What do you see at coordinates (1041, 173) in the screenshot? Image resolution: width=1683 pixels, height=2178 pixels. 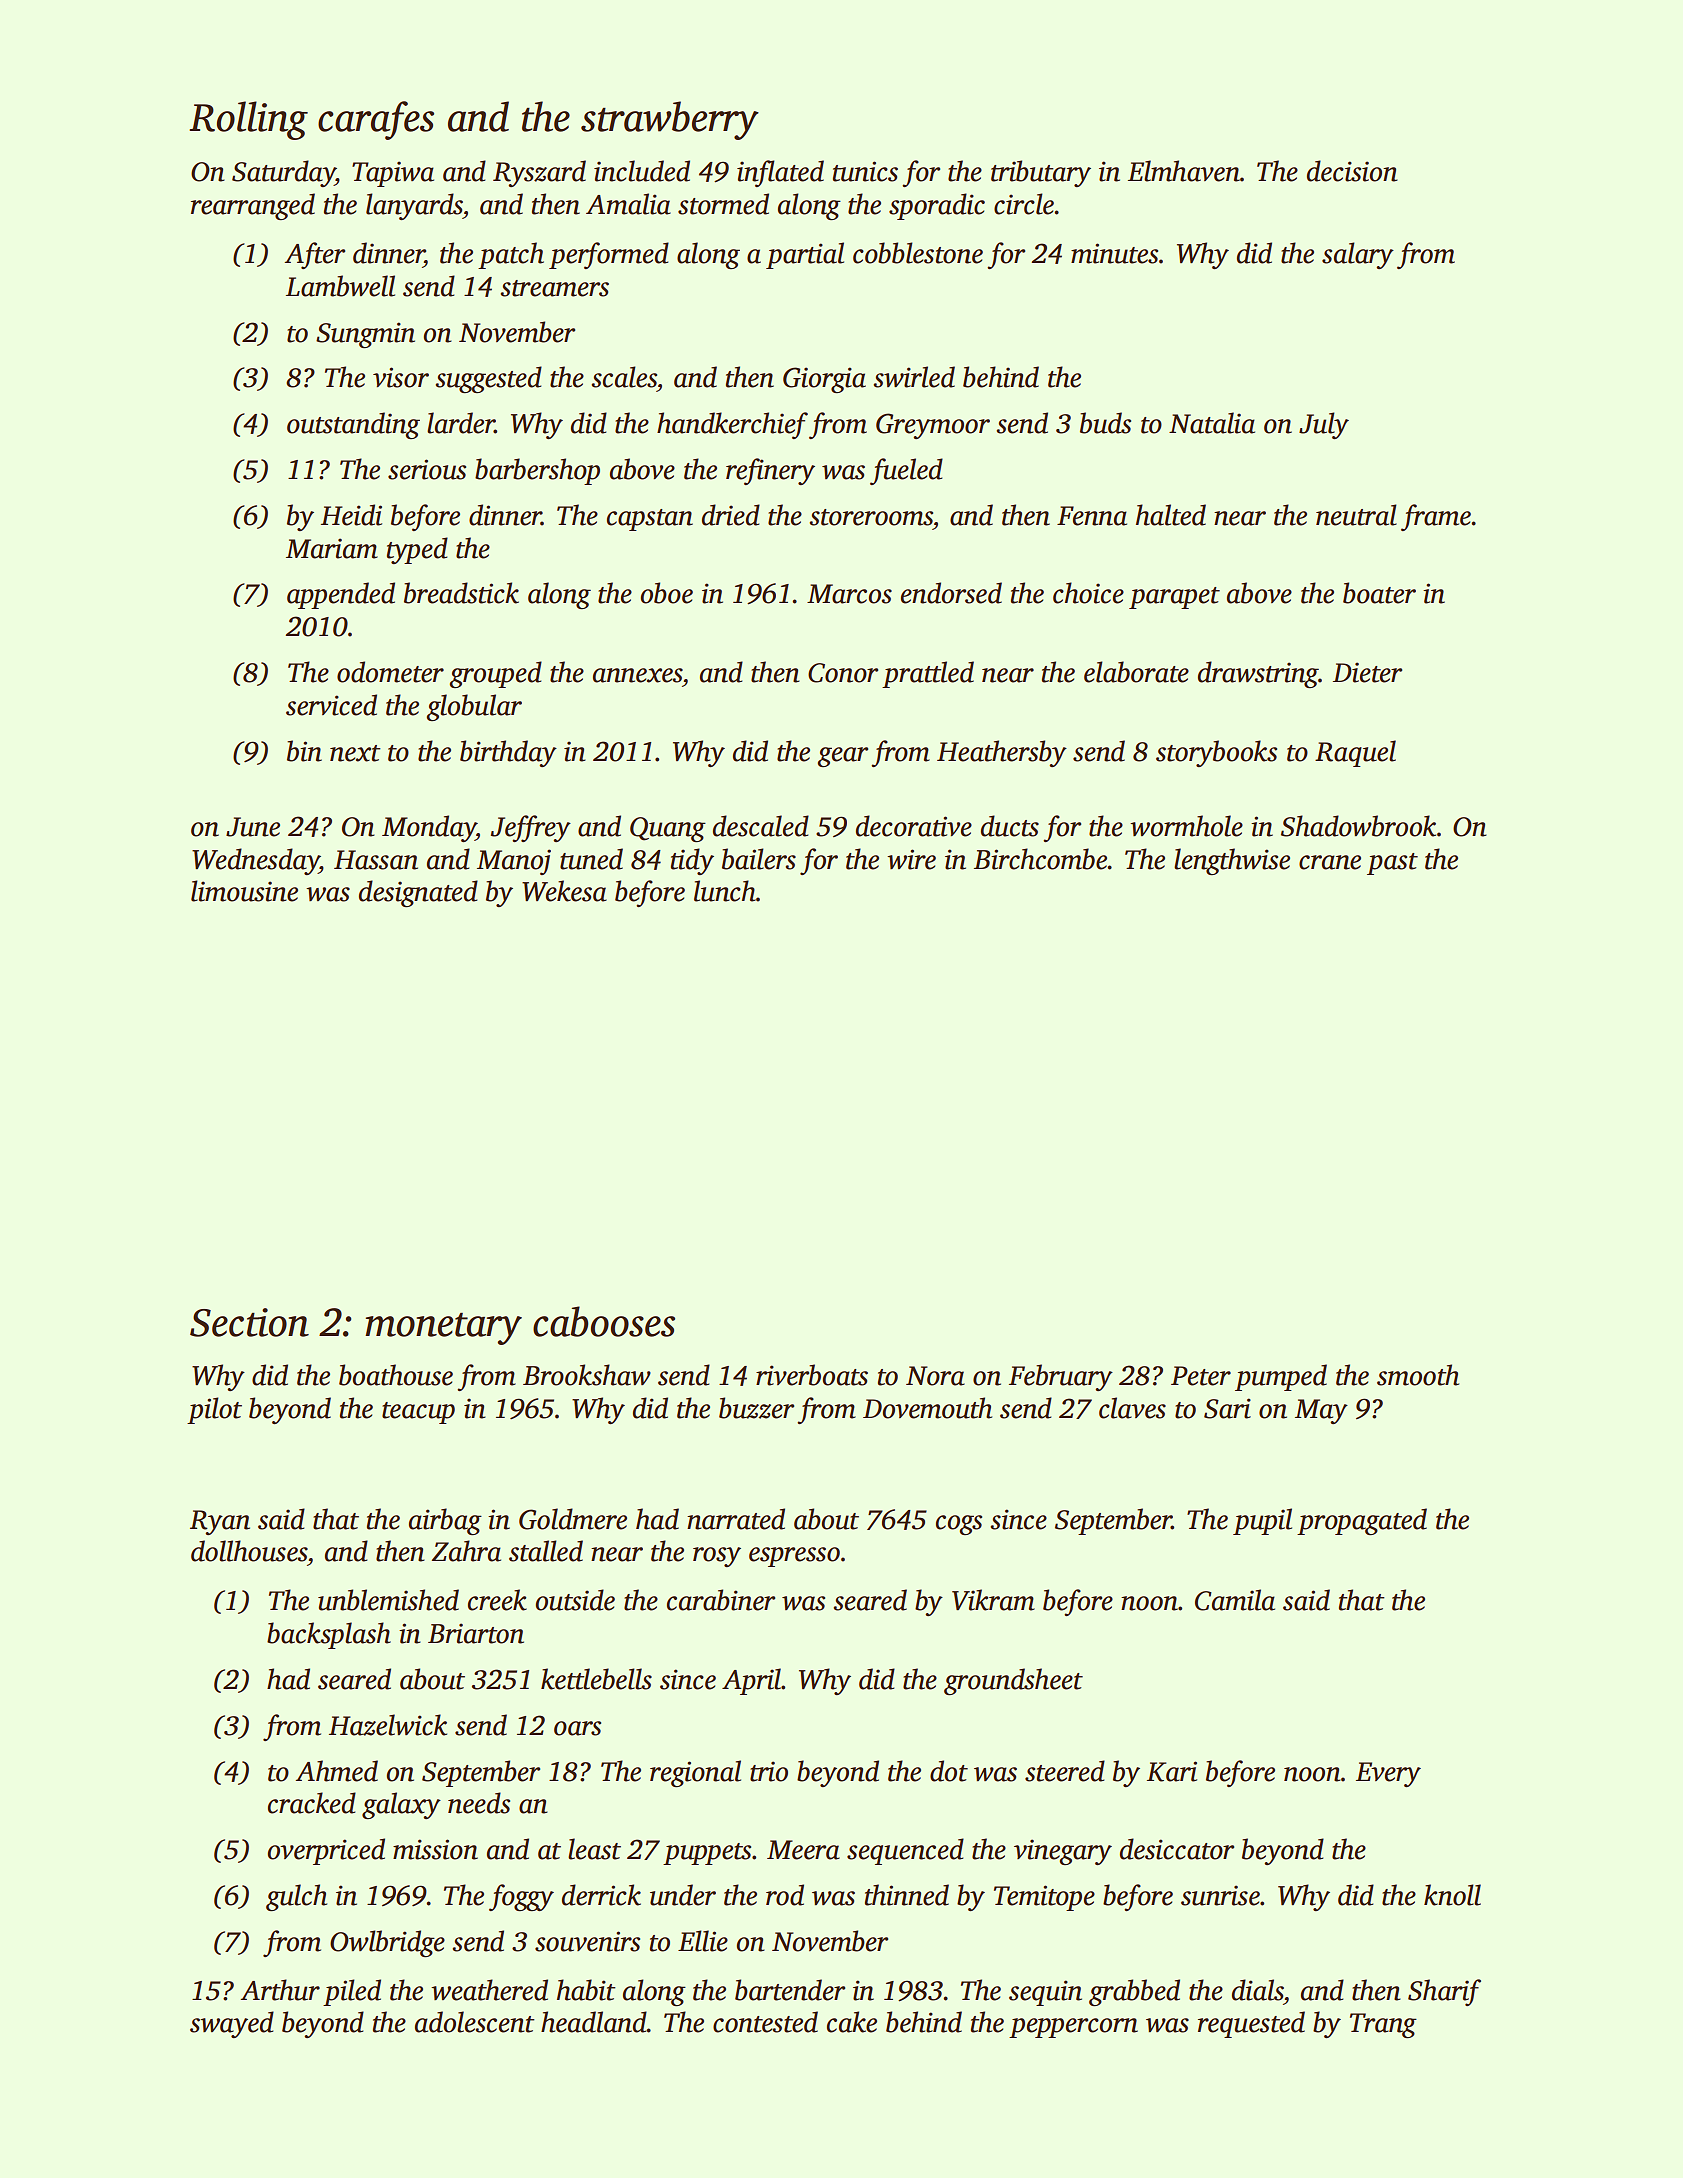 I see `tributary` at bounding box center [1041, 173].
